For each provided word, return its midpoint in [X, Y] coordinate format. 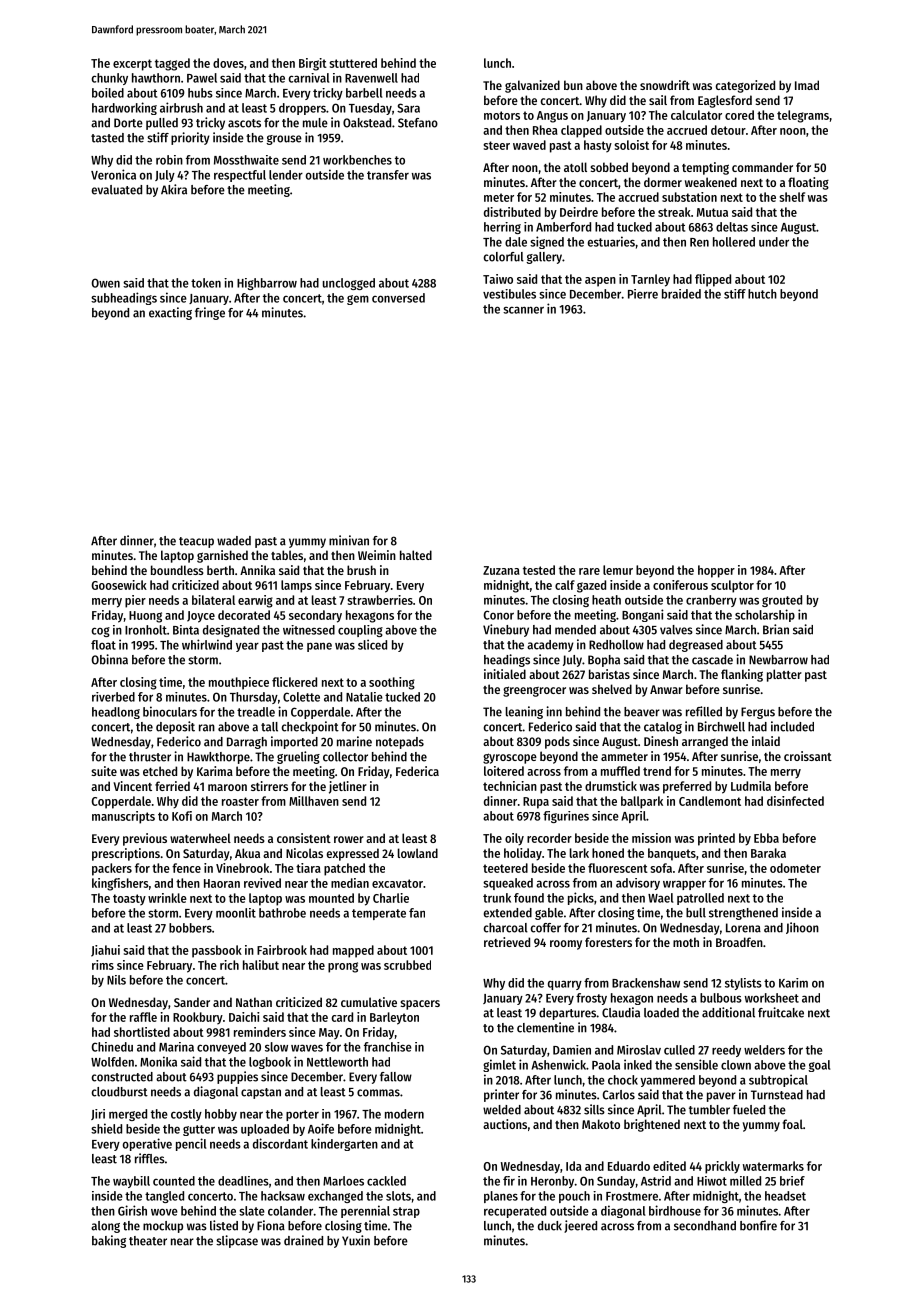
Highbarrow [267, 284]
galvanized [532, 86]
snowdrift [665, 85]
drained [303, 1240]
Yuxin [356, 1240]
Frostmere [632, 1196]
